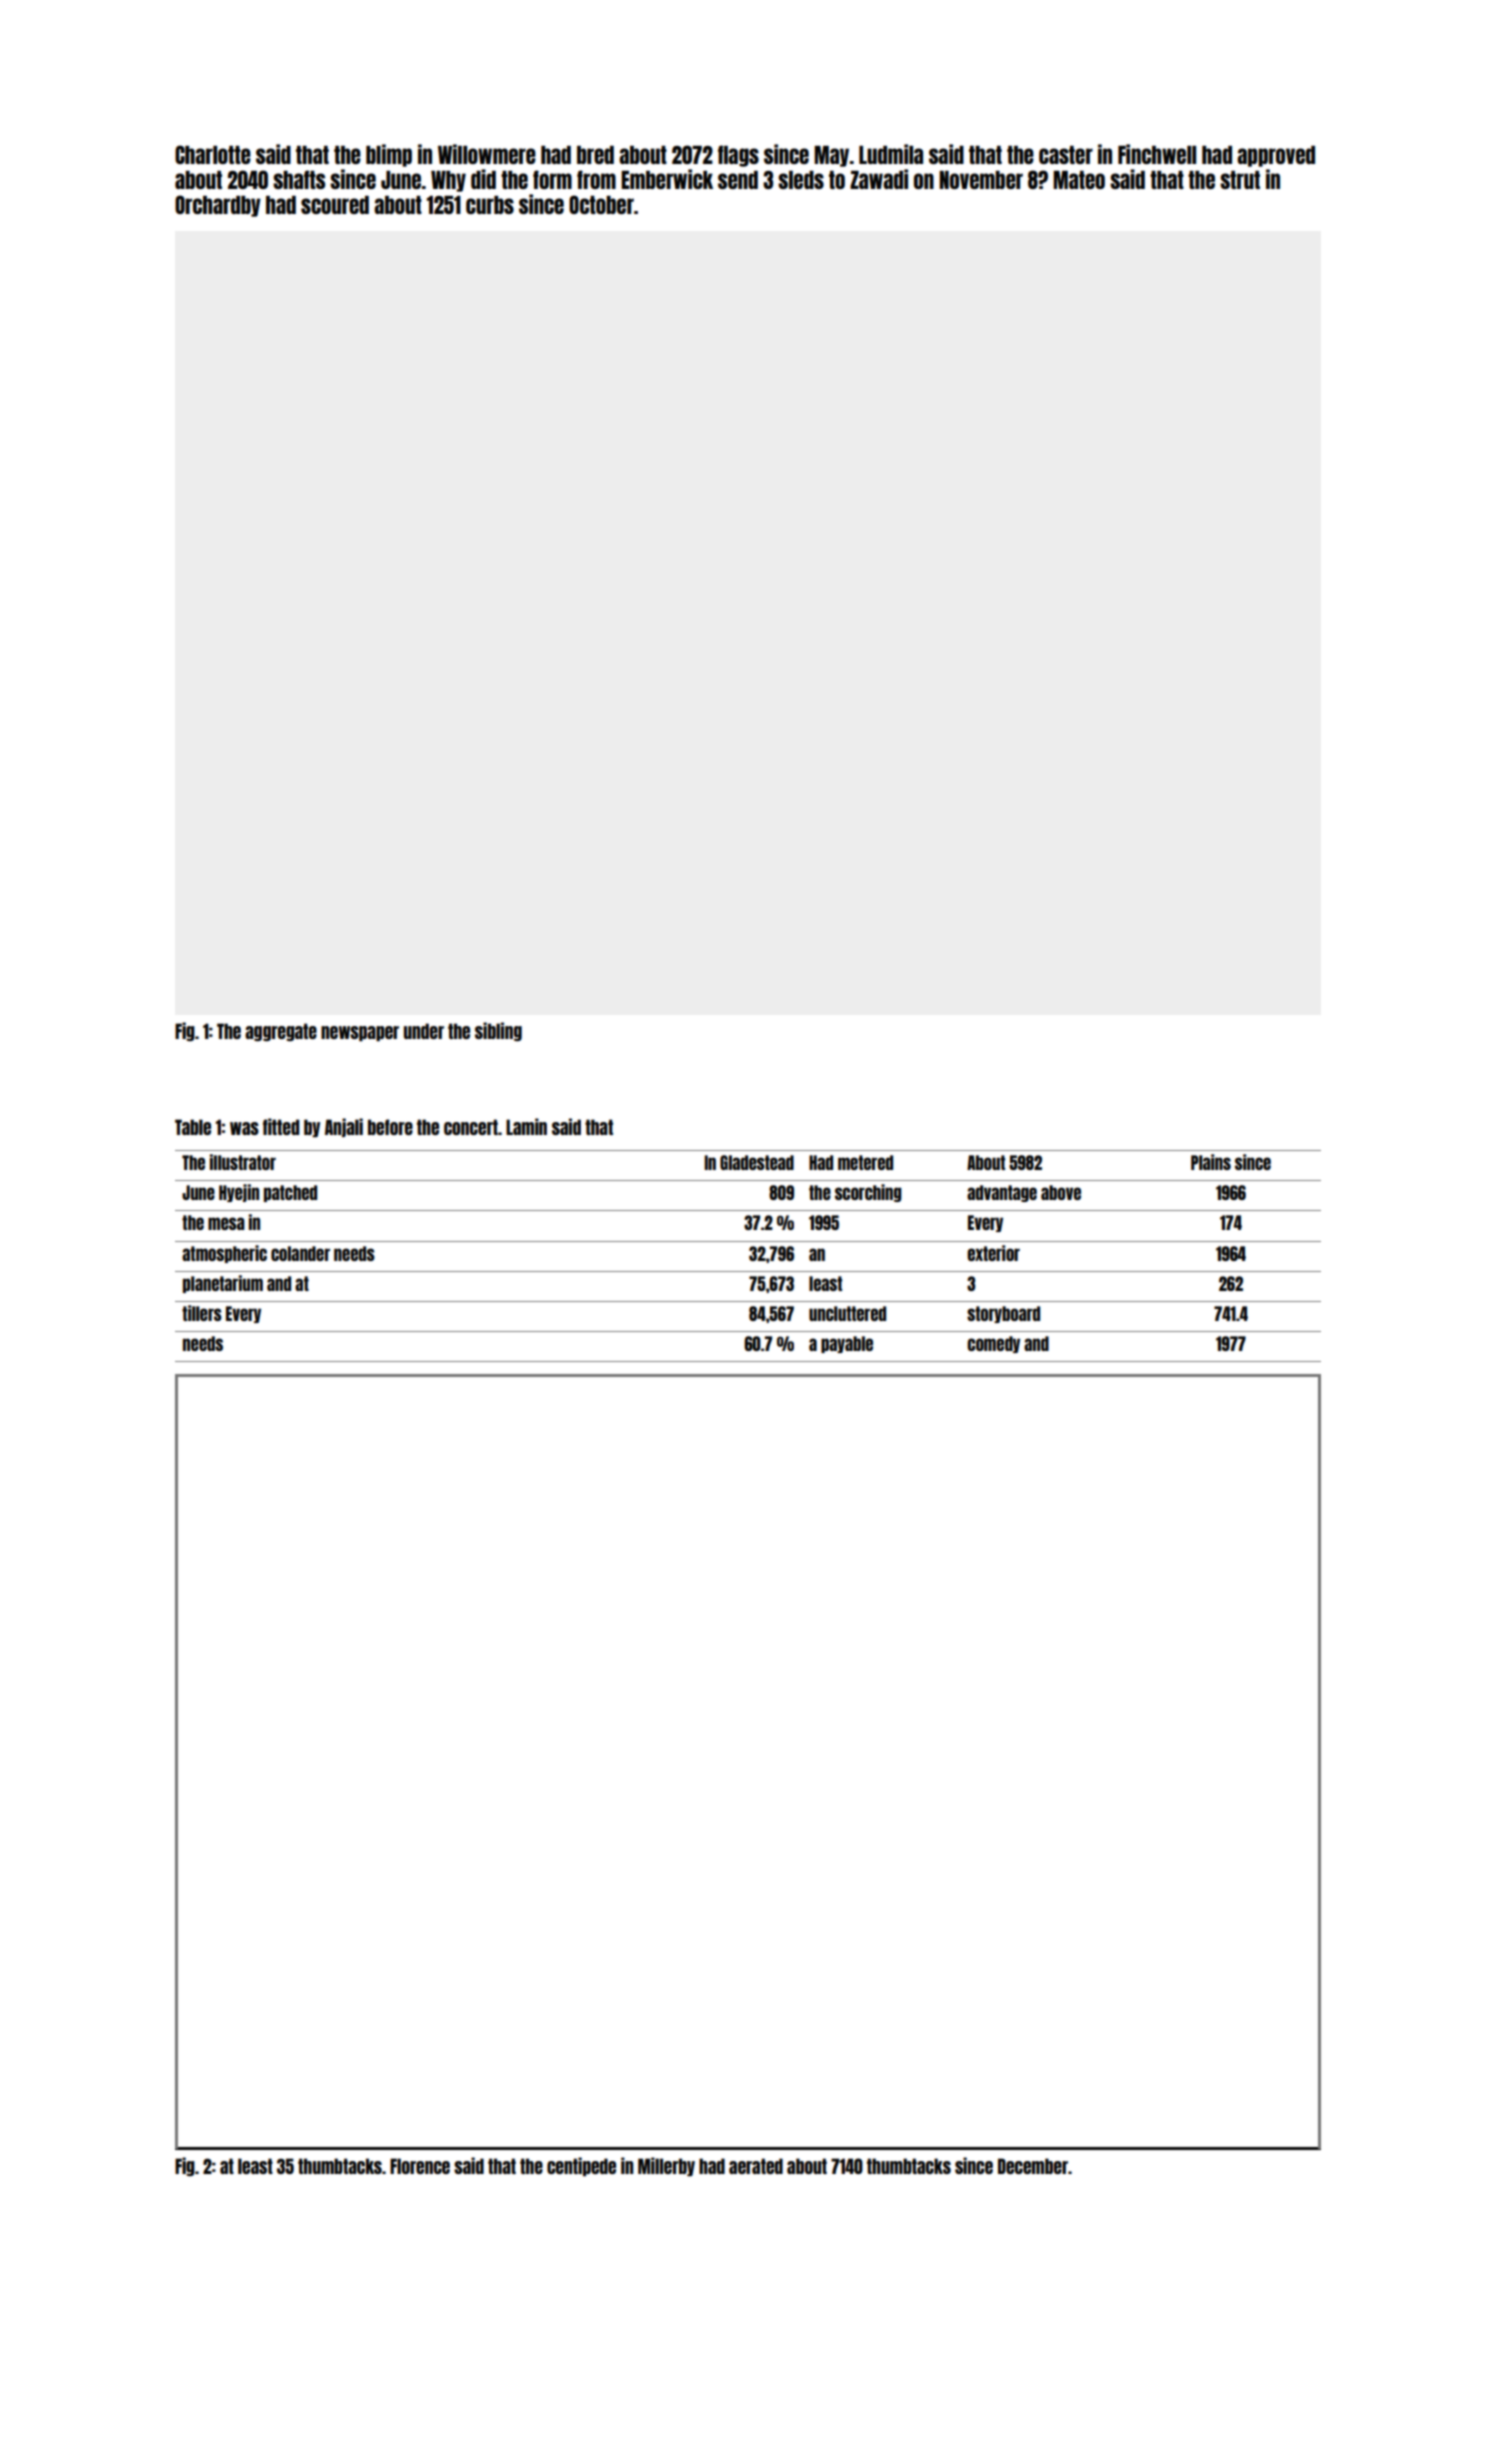  What do you see at coordinates (666, 2166) in the document?
I see `Millerby` at bounding box center [666, 2166].
